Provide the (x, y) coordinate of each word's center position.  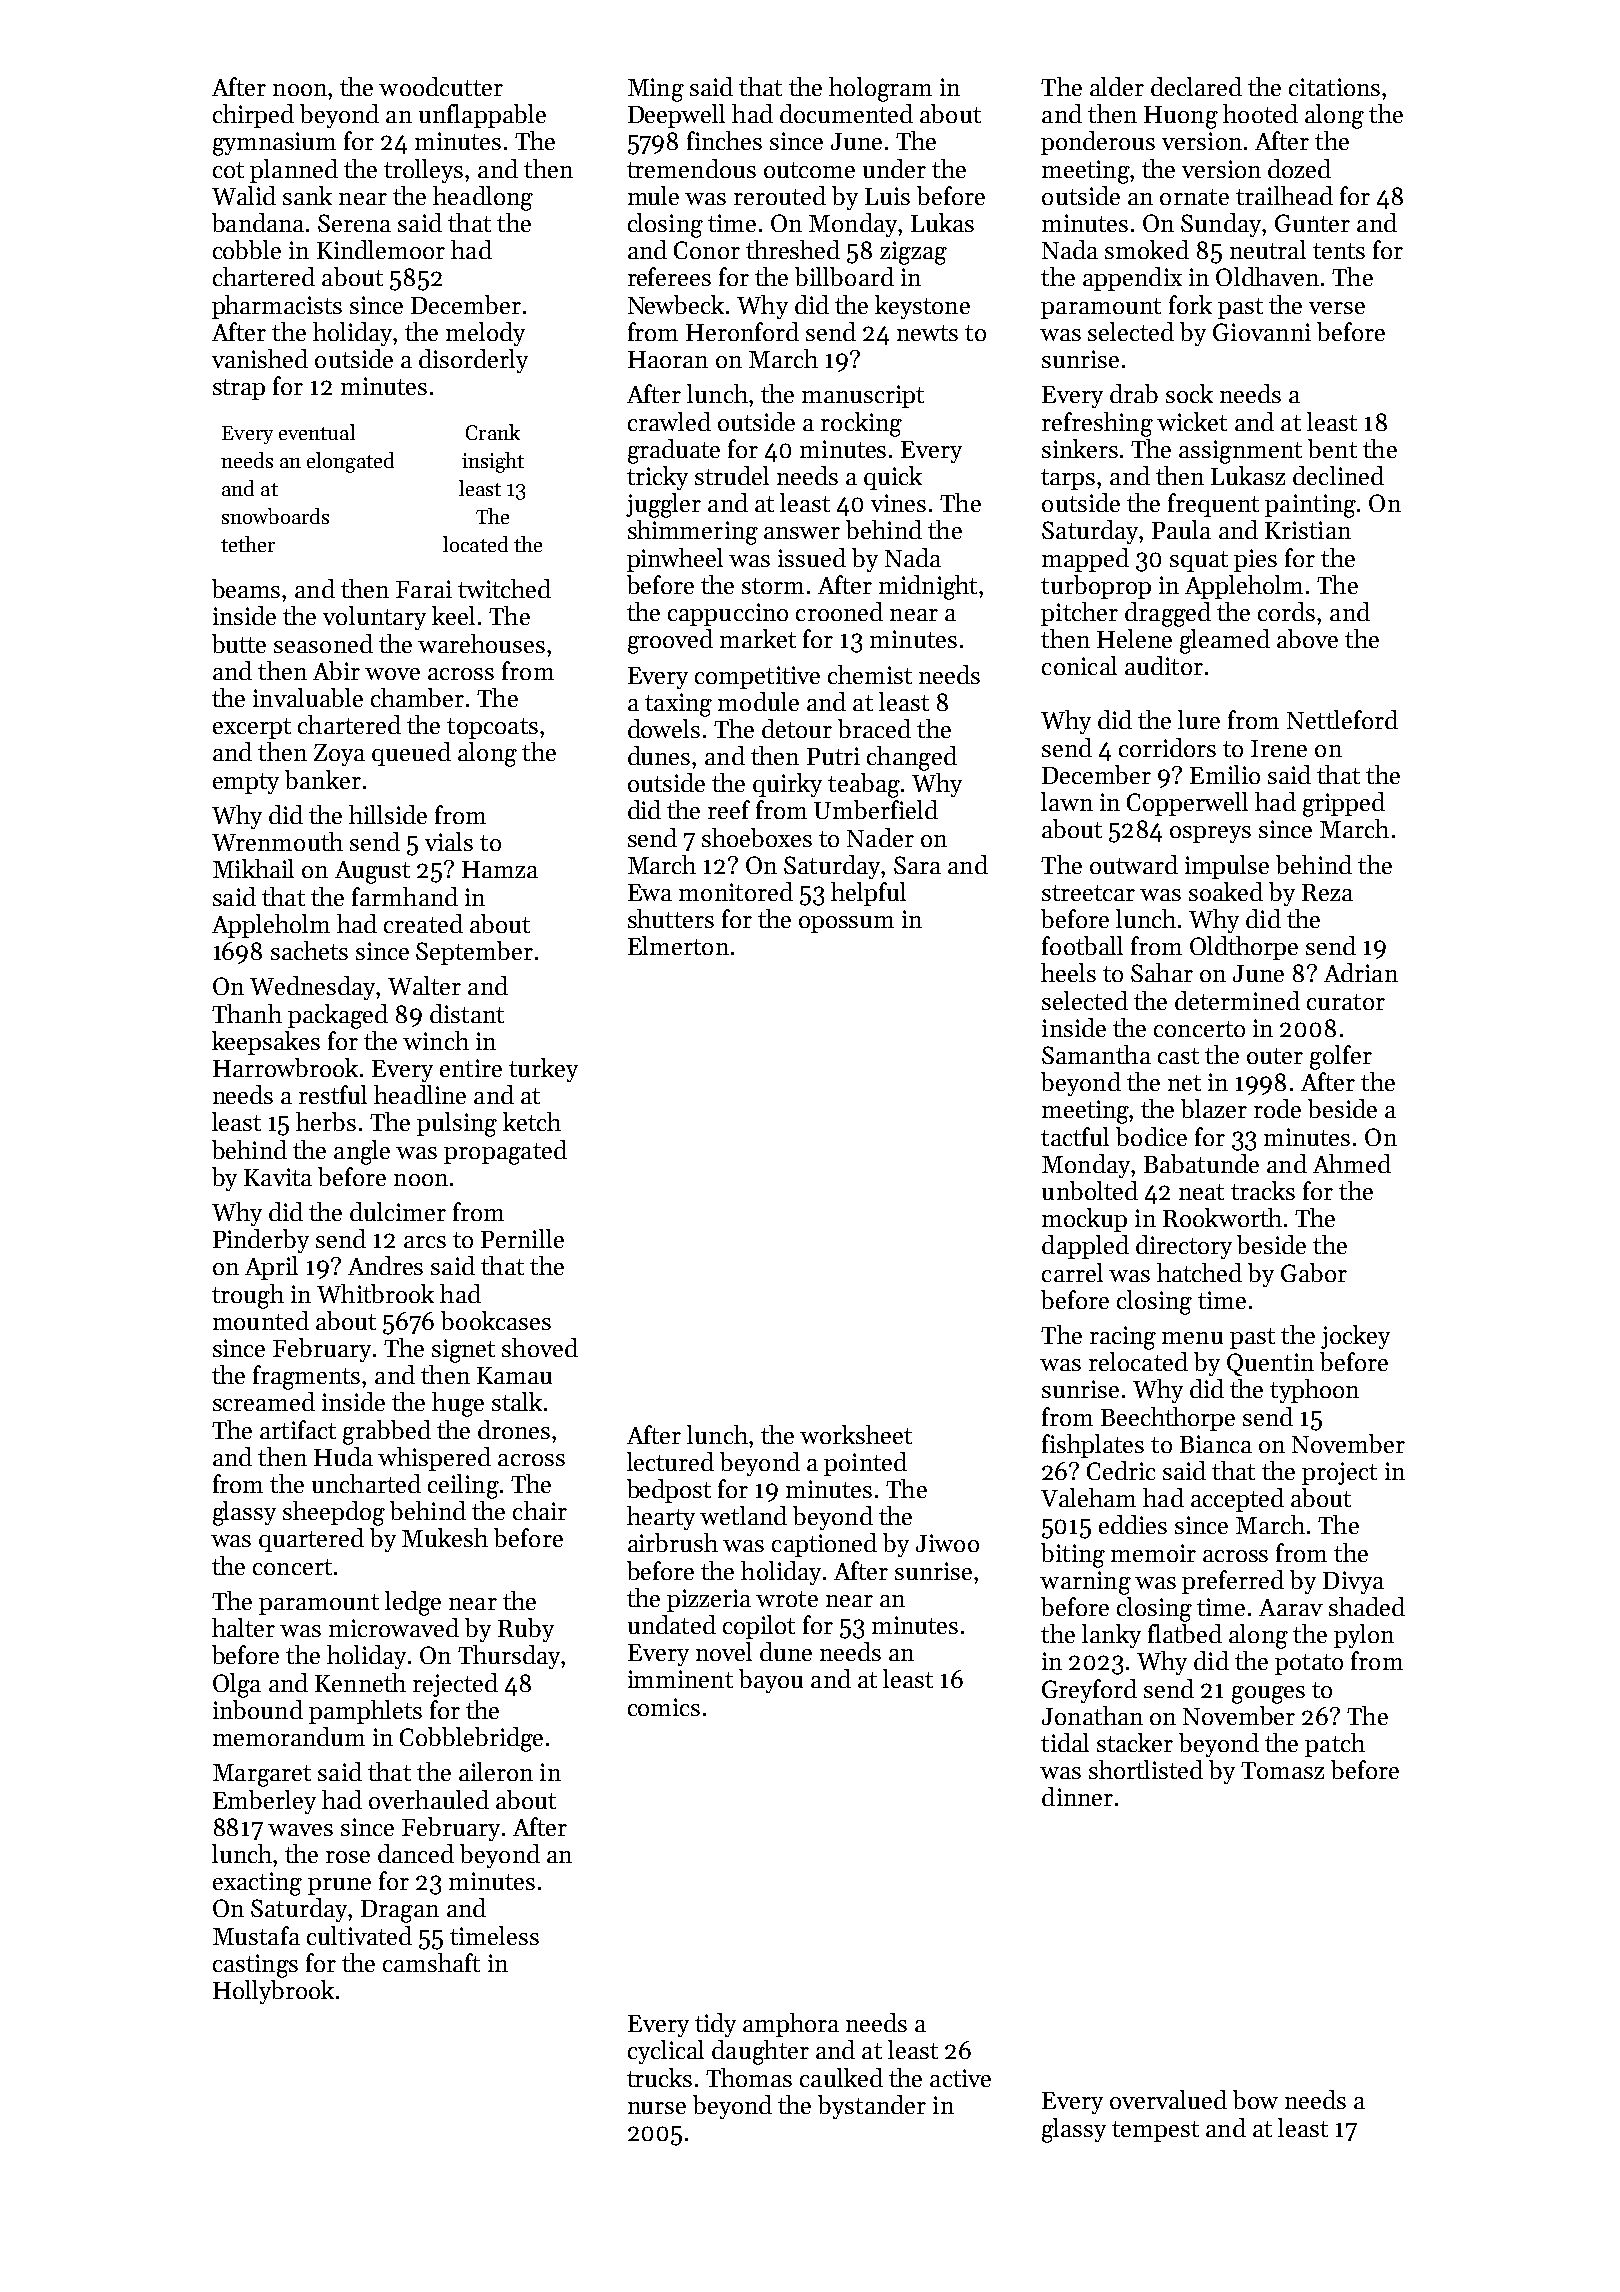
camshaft (431, 1962)
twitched (504, 588)
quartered (311, 1540)
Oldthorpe (1244, 948)
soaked (1226, 891)
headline (420, 1094)
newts (927, 333)
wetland (743, 1515)
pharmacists (277, 307)
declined (1338, 475)
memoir (1153, 1553)
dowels (664, 728)
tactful (1075, 1136)
